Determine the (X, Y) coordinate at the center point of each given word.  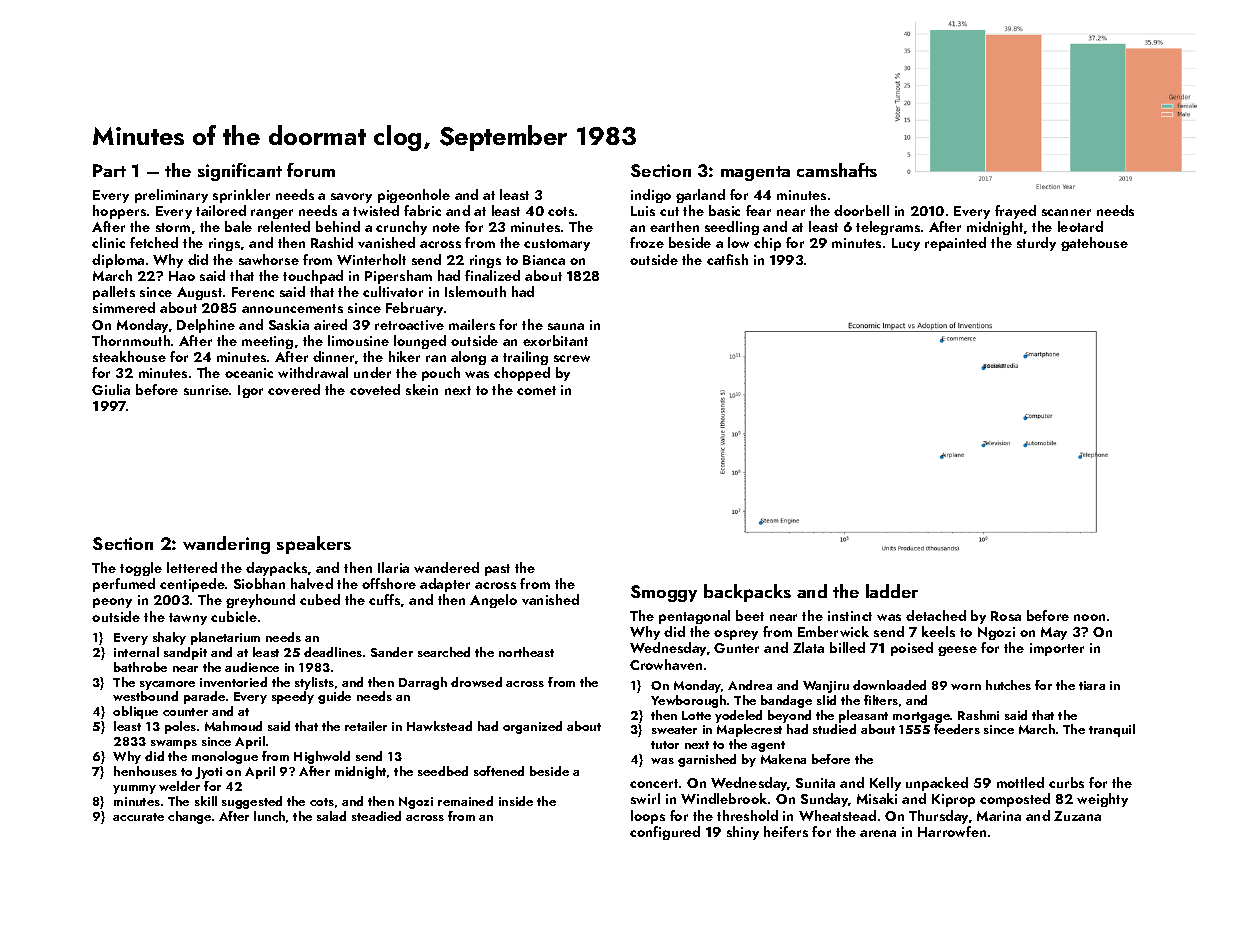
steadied (376, 816)
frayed (1015, 212)
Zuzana (1077, 816)
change (189, 817)
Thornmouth (131, 340)
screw (572, 358)
